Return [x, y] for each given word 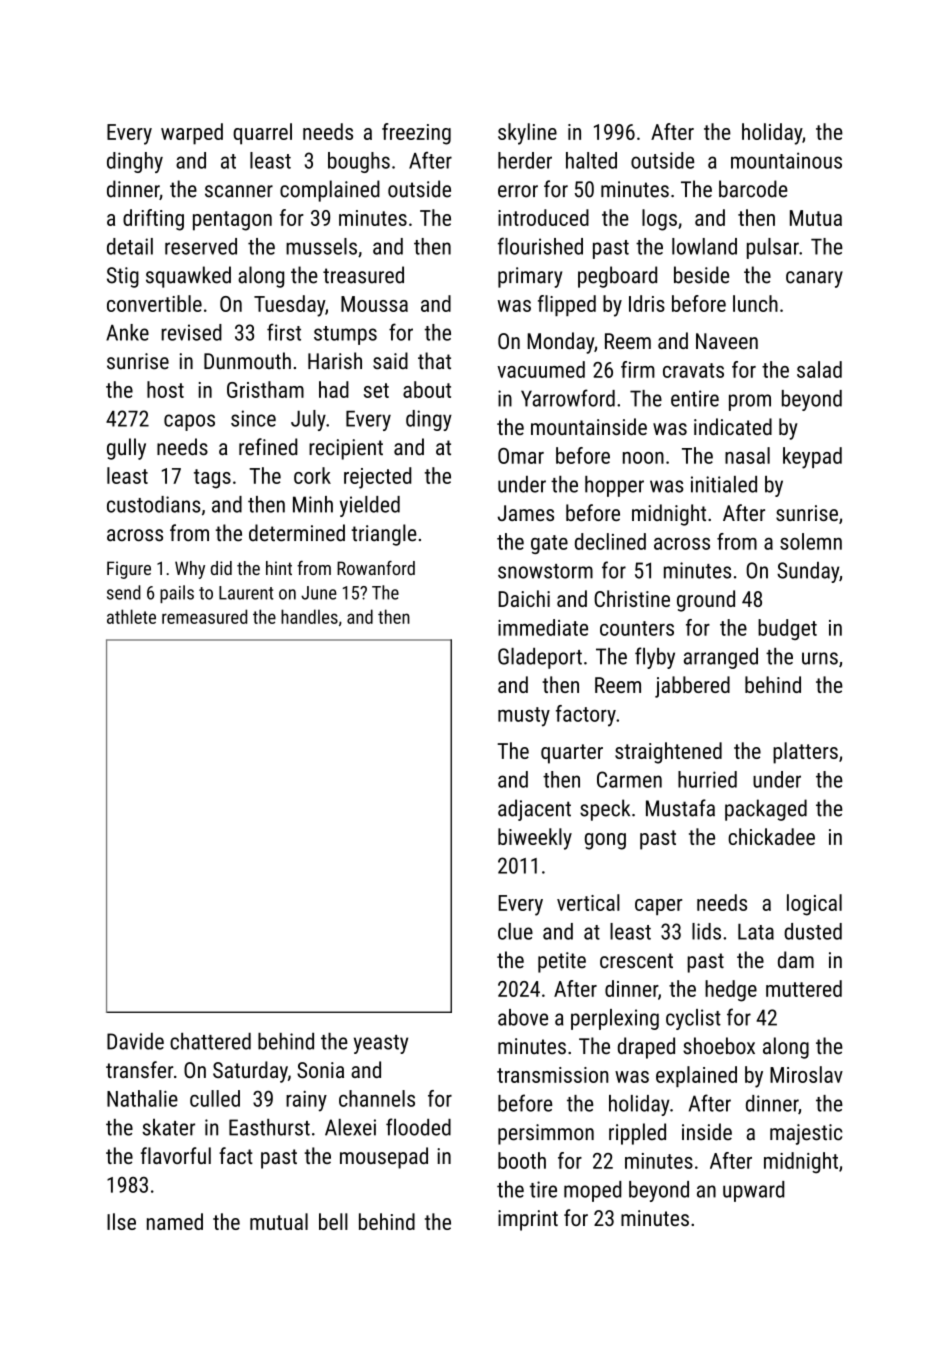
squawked [188, 277]
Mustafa [680, 808]
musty [524, 717]
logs [659, 220]
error [518, 191]
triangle [384, 535]
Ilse [121, 1221]
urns [820, 658]
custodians [154, 504]
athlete [131, 616]
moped [592, 1191]
